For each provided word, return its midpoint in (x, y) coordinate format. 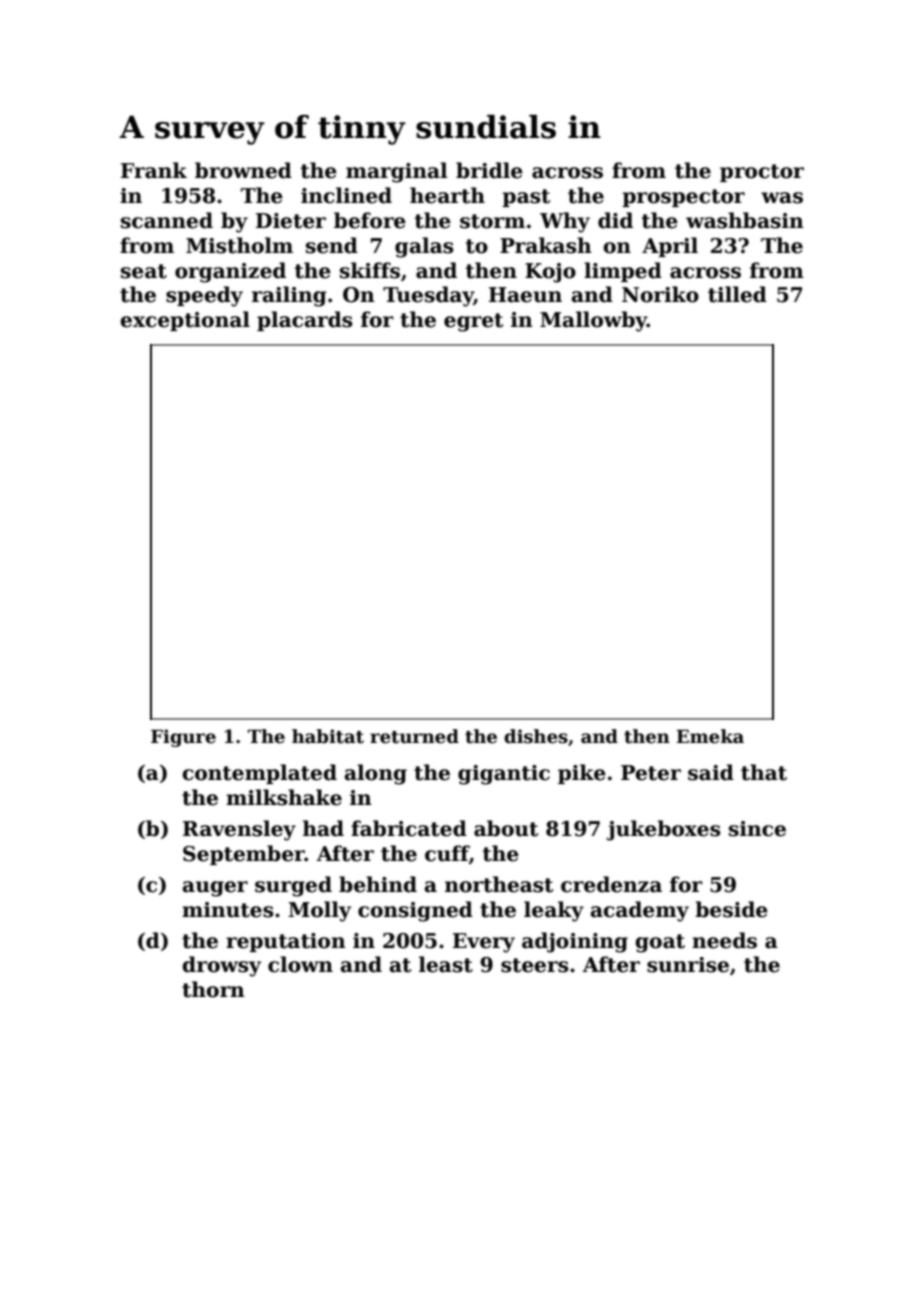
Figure (183, 738)
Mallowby (593, 321)
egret (473, 322)
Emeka (710, 736)
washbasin (745, 220)
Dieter (291, 221)
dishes (536, 736)
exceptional (185, 321)
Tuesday (428, 296)
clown (300, 964)
